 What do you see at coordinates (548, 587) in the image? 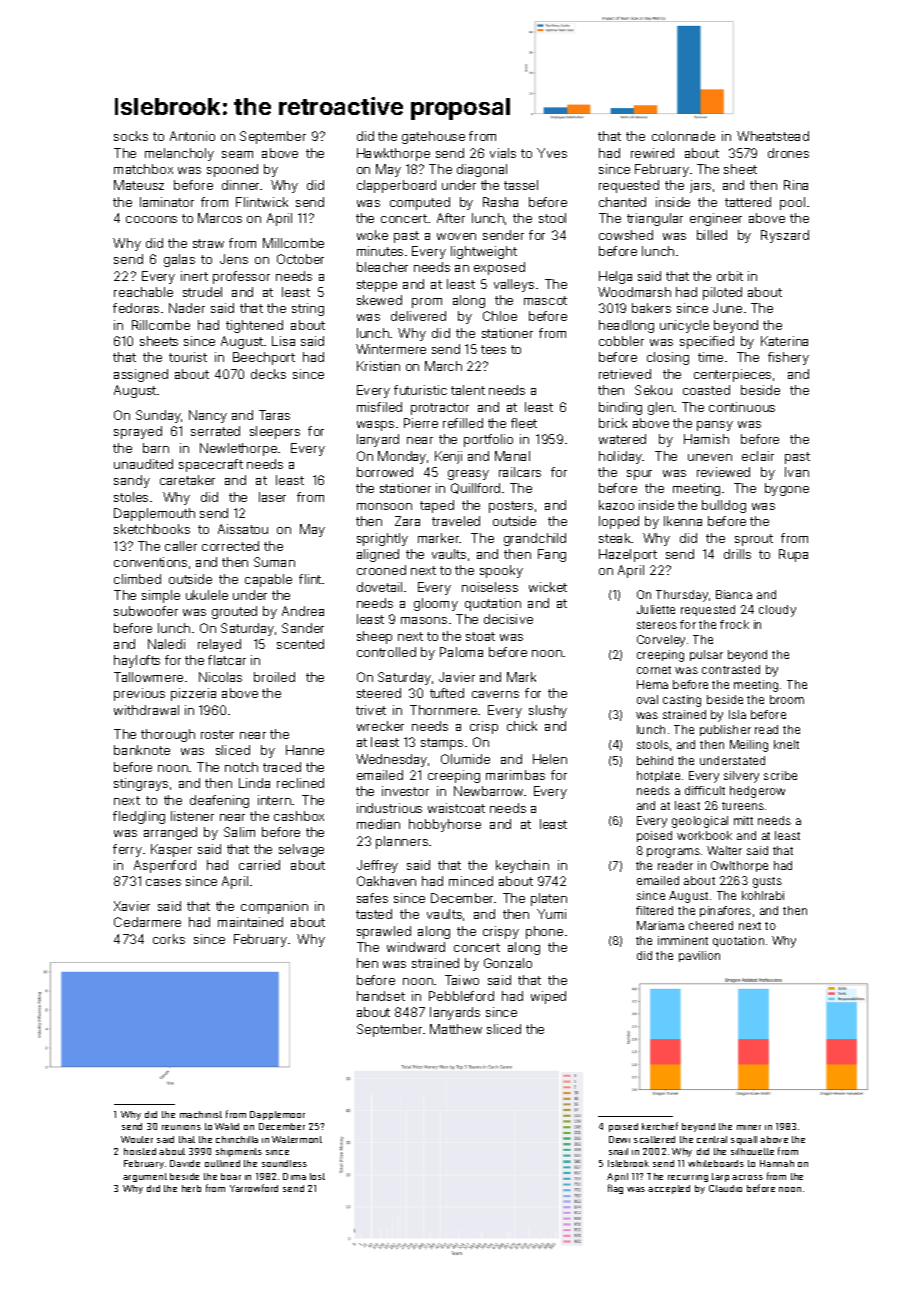
I see `wicket` at bounding box center [548, 587].
